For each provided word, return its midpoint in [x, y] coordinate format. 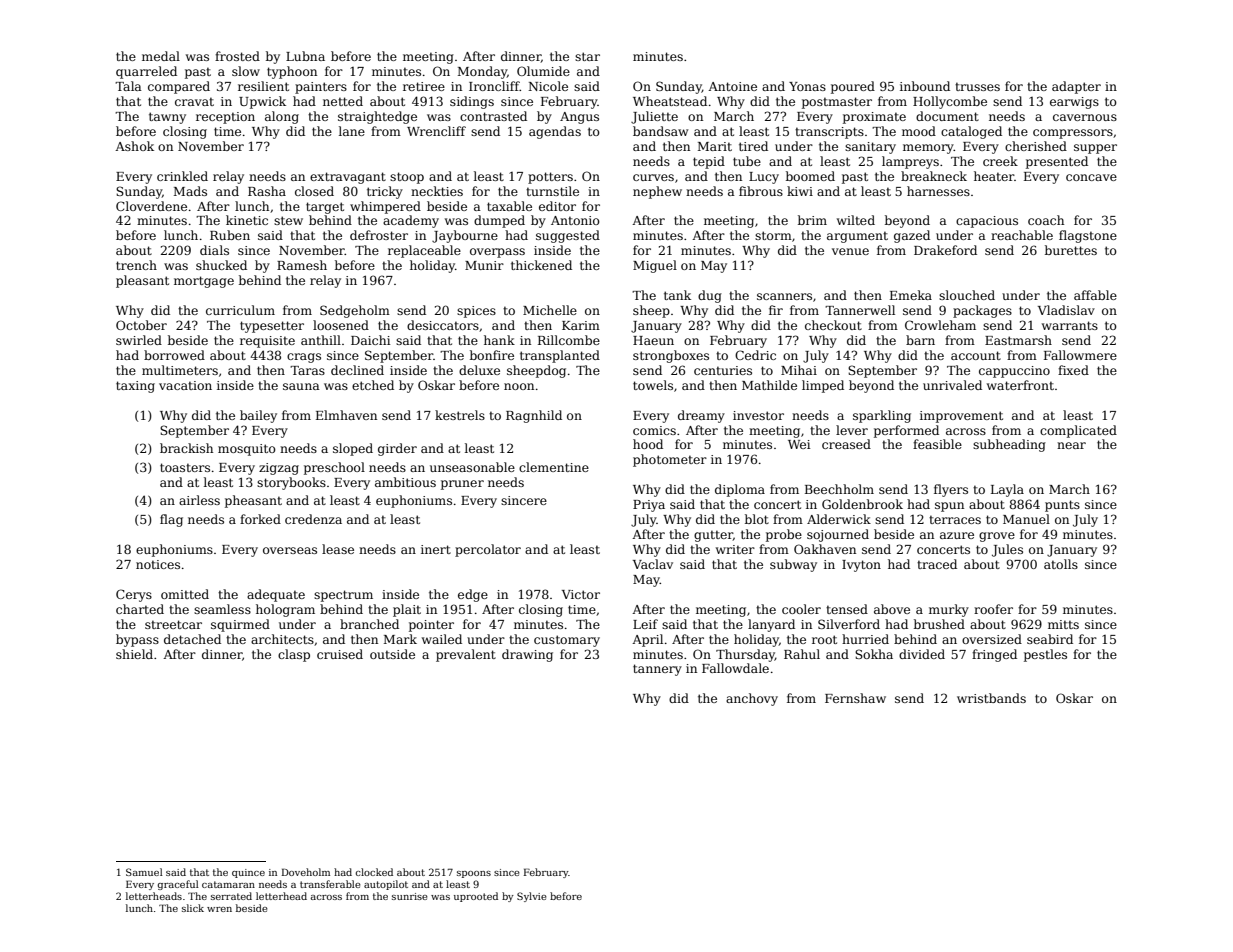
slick [193, 908]
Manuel [1026, 519]
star [587, 56]
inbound [925, 86]
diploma [740, 490]
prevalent [466, 655]
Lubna [305, 56]
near [1071, 445]
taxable [509, 206]
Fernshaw [855, 698]
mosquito [247, 450]
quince [248, 873]
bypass [137, 640]
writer [735, 549]
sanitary [870, 148]
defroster [379, 235]
